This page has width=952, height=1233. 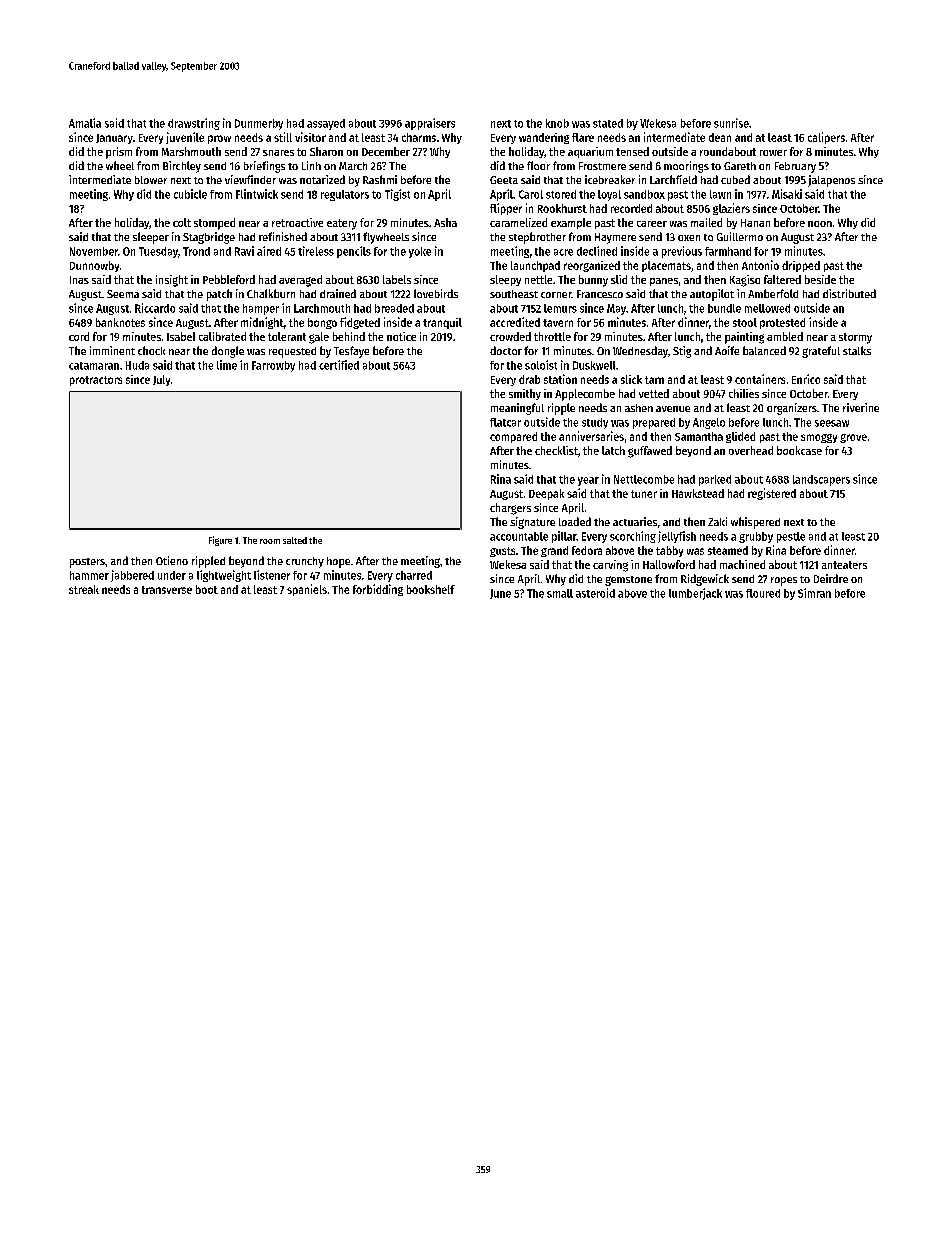 I want to click on tavern, so click(x=558, y=323).
